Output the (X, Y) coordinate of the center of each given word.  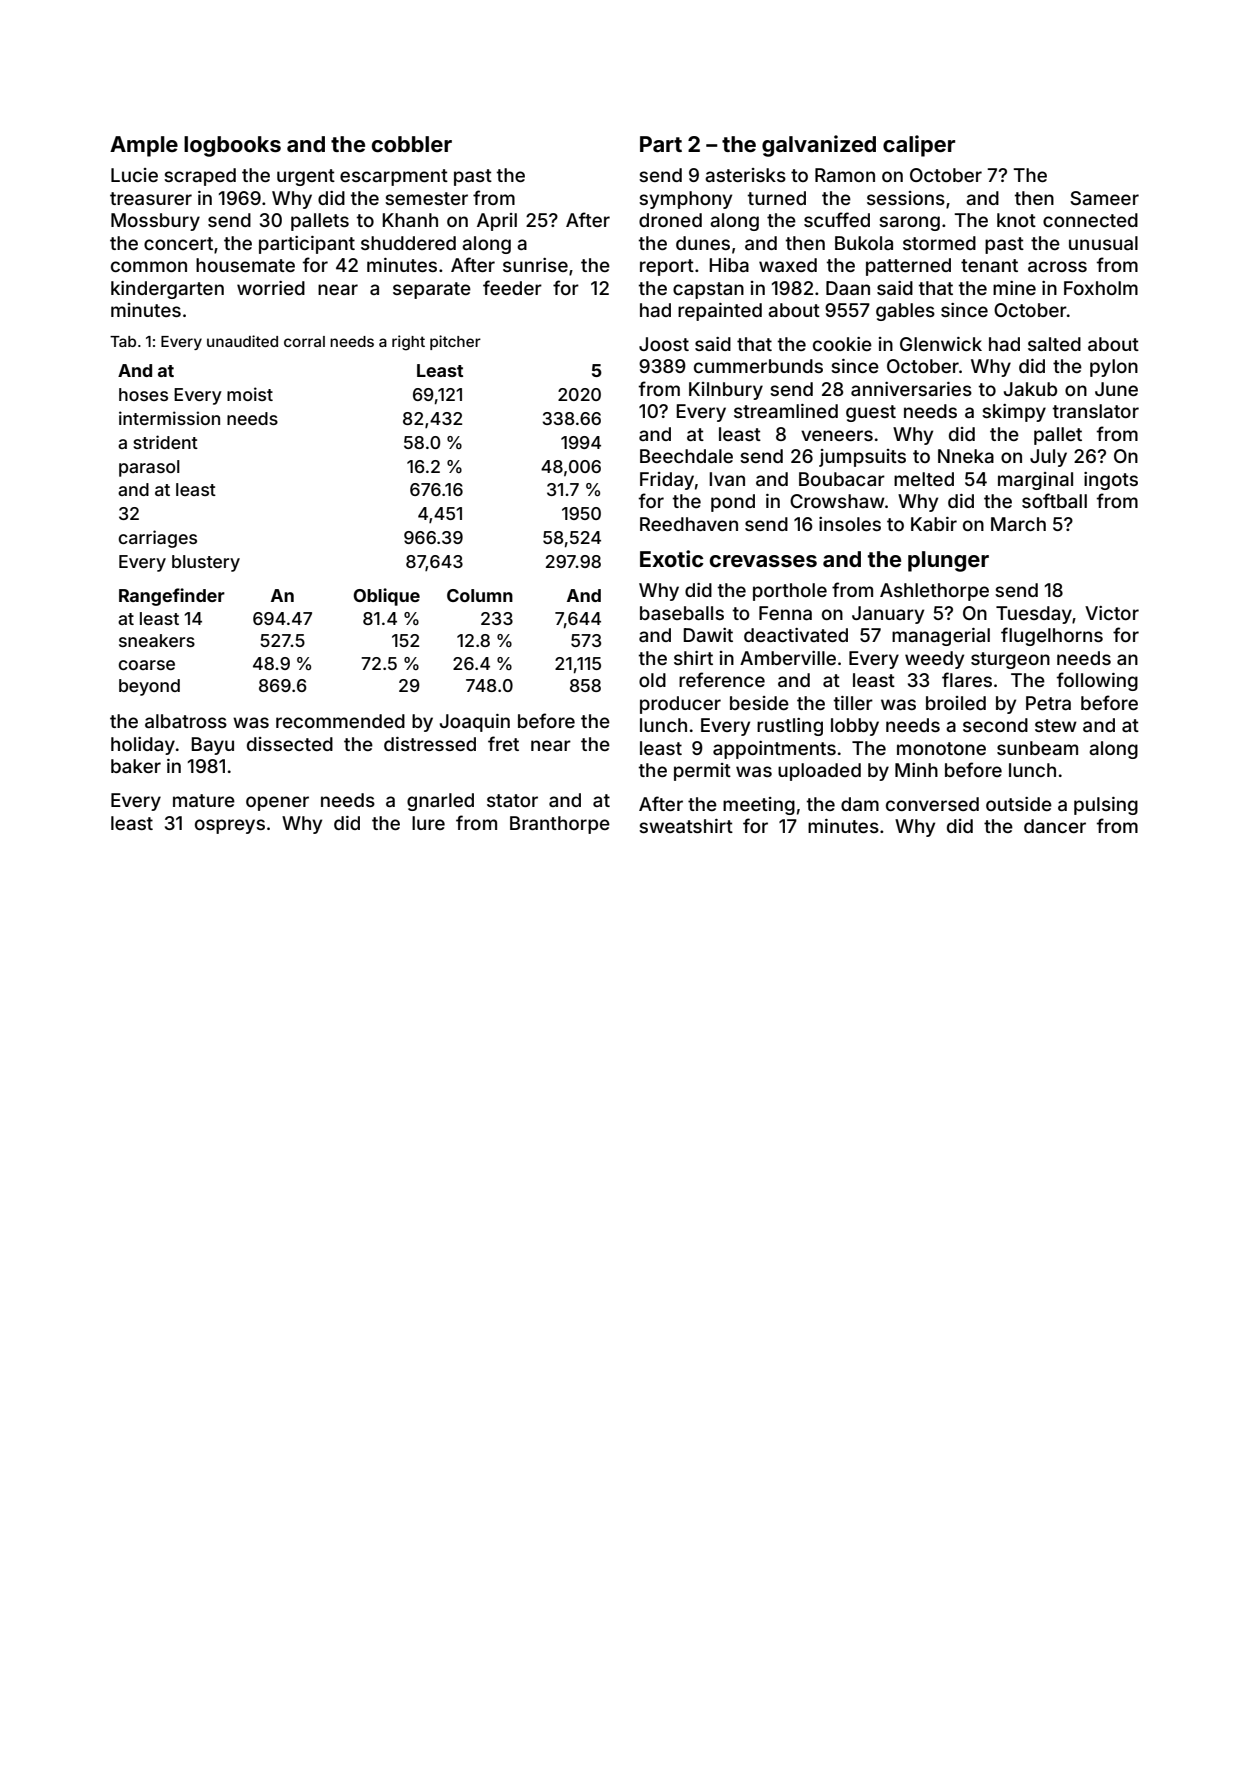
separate (432, 290)
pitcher (455, 342)
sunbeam (1037, 748)
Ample (144, 146)
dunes (703, 243)
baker (136, 766)
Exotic (671, 558)
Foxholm (1101, 288)
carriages (157, 539)
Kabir (934, 524)
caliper (919, 146)
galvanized (819, 146)
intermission (169, 418)
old (652, 680)
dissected (290, 744)
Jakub (1030, 389)
